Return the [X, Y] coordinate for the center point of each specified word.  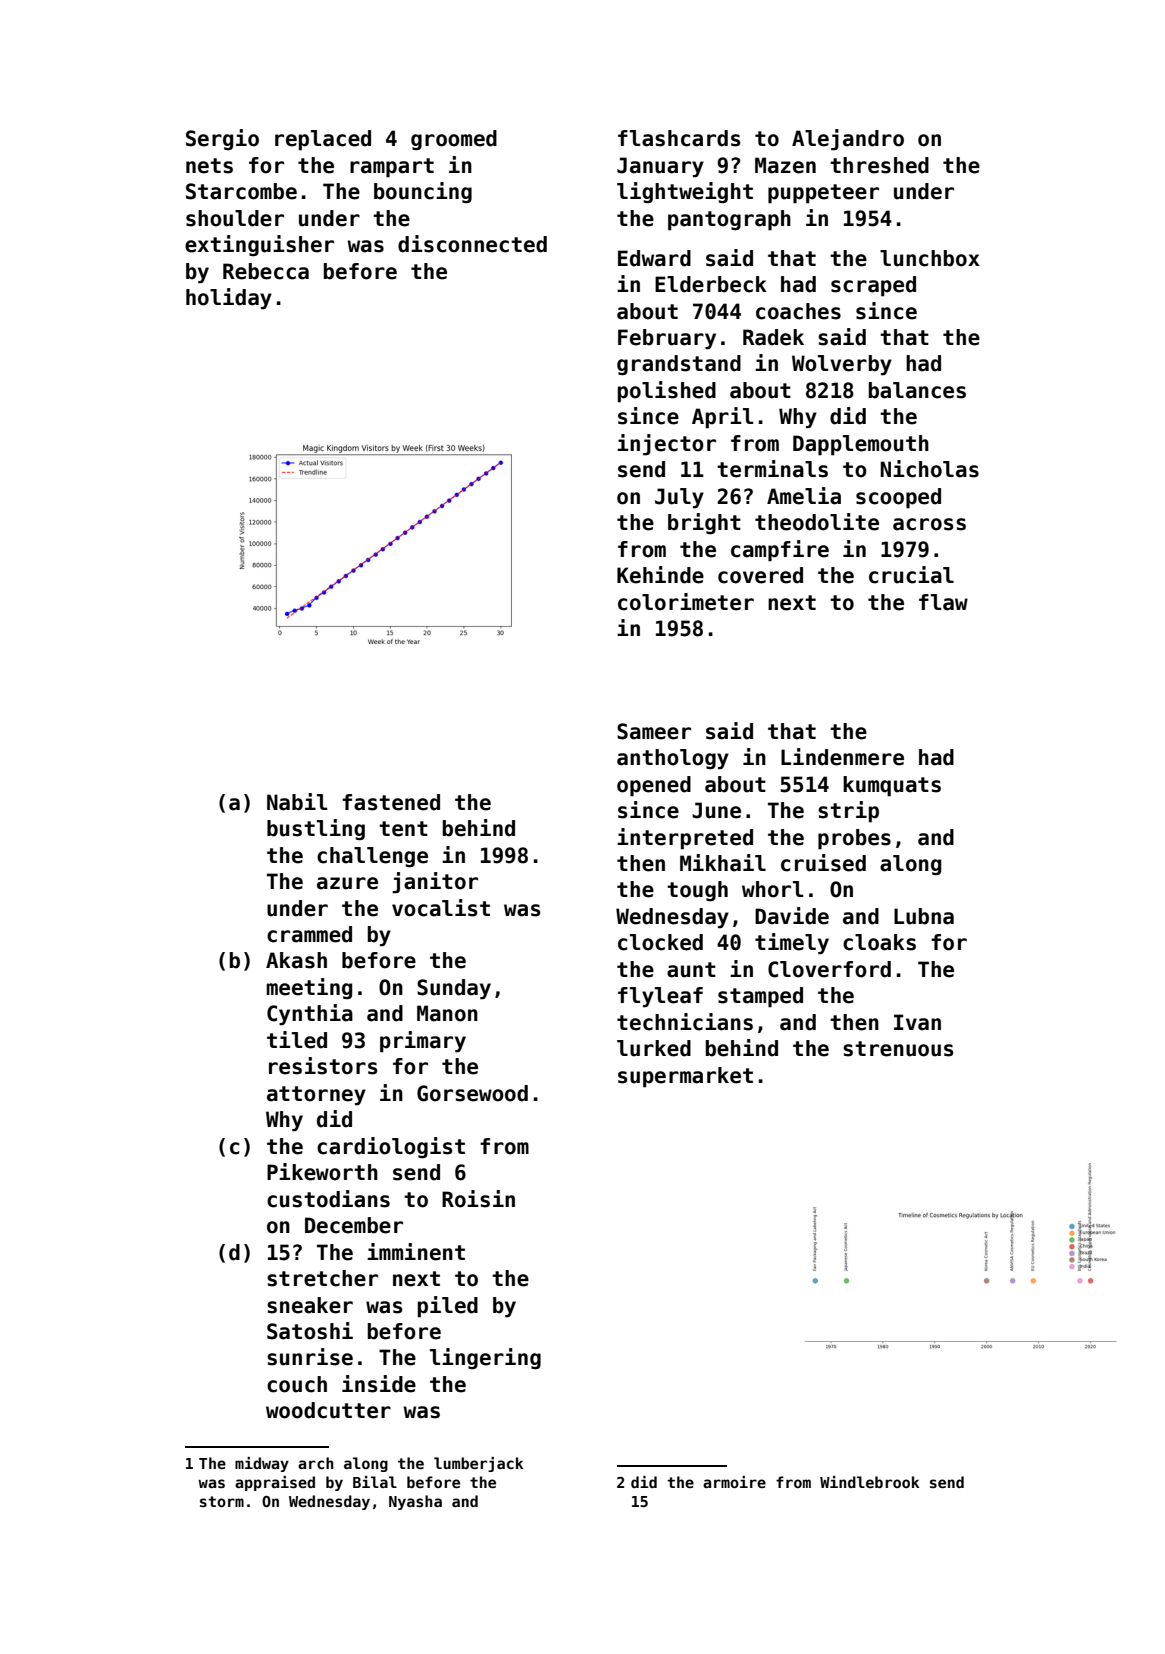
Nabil [297, 802]
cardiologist [391, 1147]
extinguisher [259, 245]
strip [848, 812]
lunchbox [930, 258]
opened [654, 786]
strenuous [898, 1049]
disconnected [472, 244]
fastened [391, 802]
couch [297, 1384]
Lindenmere [842, 757]
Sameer [654, 731]
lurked [654, 1048]
